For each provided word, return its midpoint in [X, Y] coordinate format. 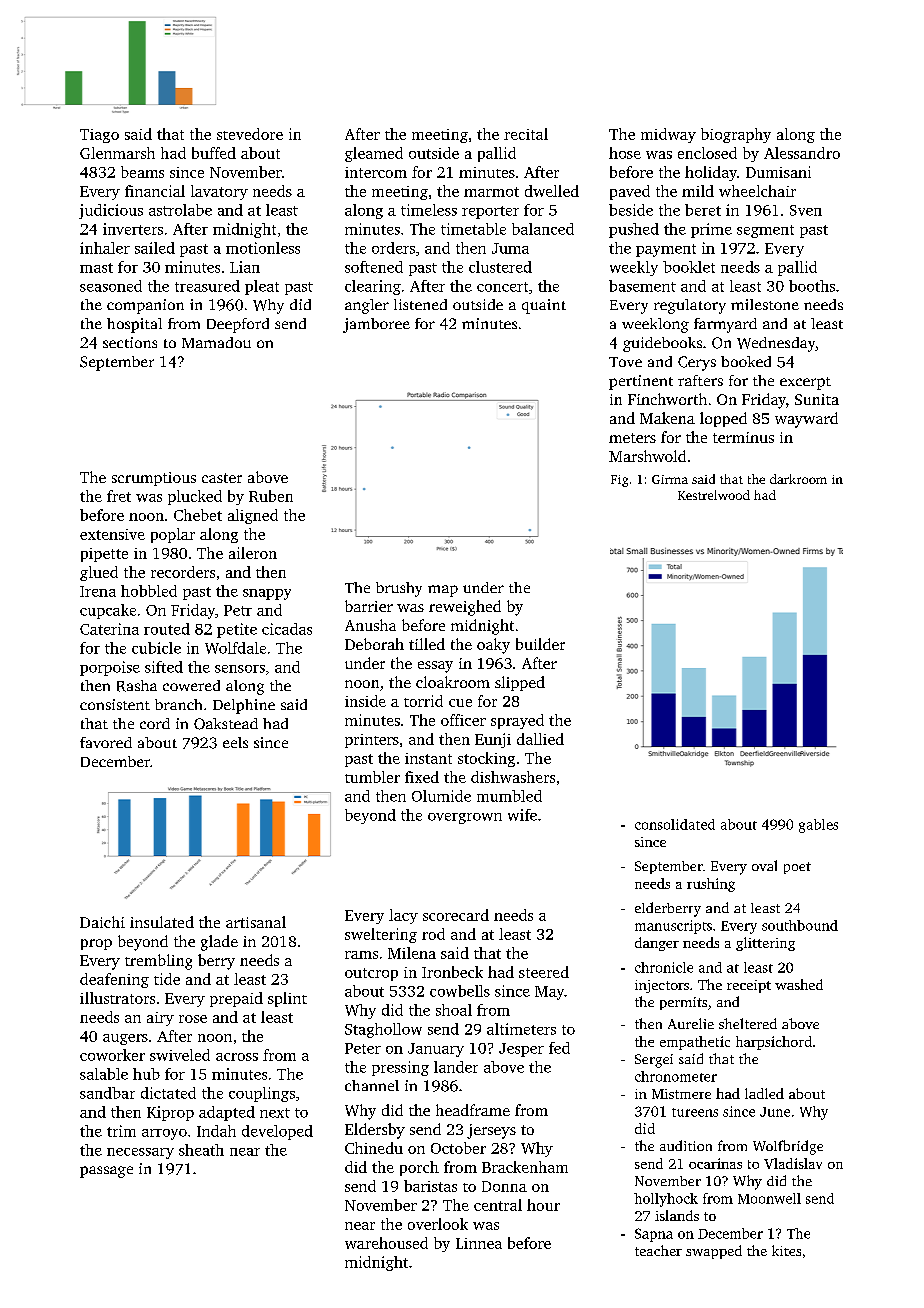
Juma [510, 248]
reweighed [465, 608]
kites [786, 1250]
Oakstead [226, 724]
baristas [430, 1186]
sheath [201, 1150]
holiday [711, 173]
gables [818, 826]
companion [145, 306]
